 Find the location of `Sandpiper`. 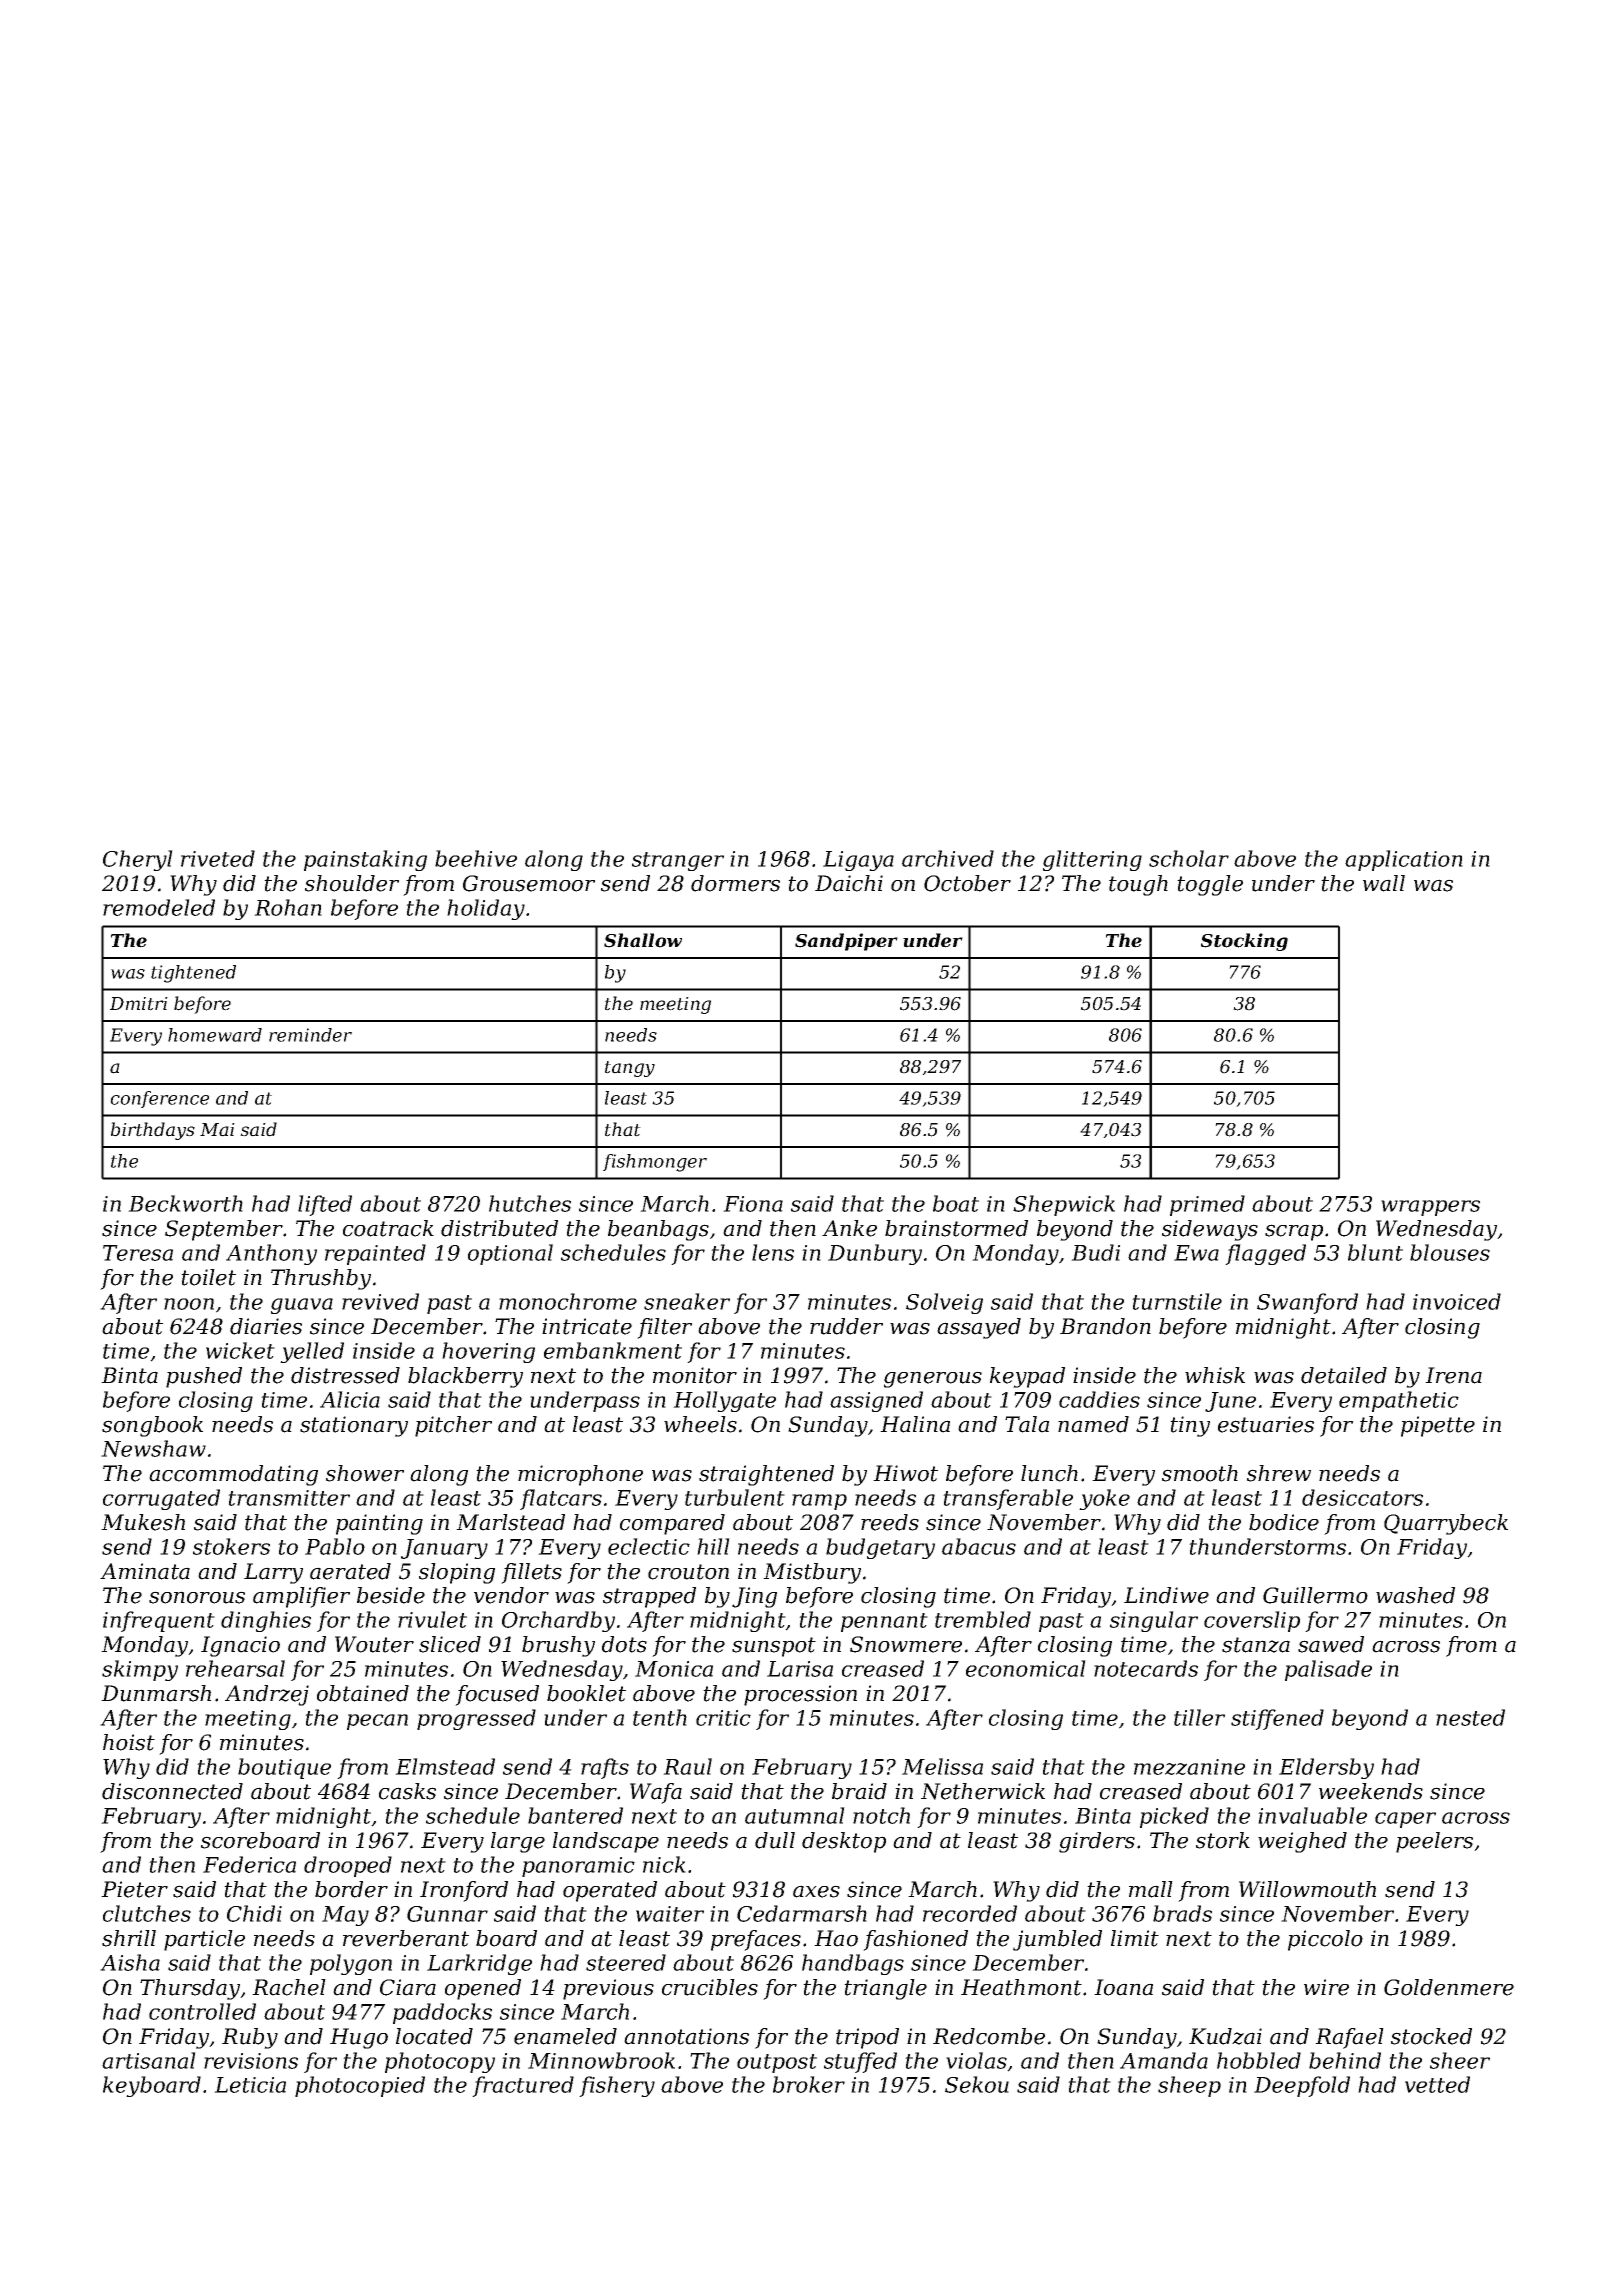

Sandpiper is located at coordinates (846, 942).
